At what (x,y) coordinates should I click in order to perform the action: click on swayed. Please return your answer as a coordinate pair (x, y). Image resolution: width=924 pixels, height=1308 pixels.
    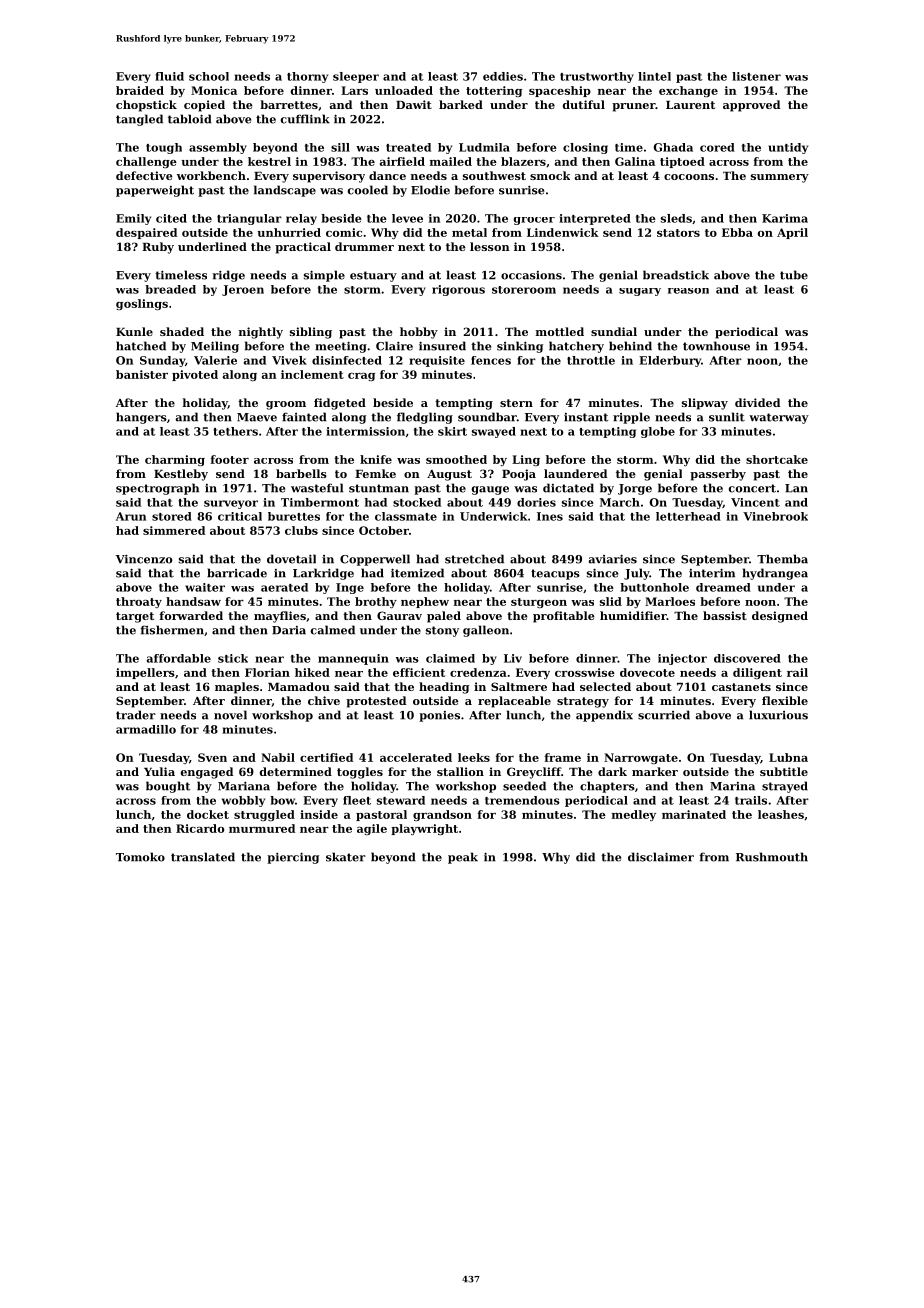
    Looking at the image, I should click on (494, 432).
